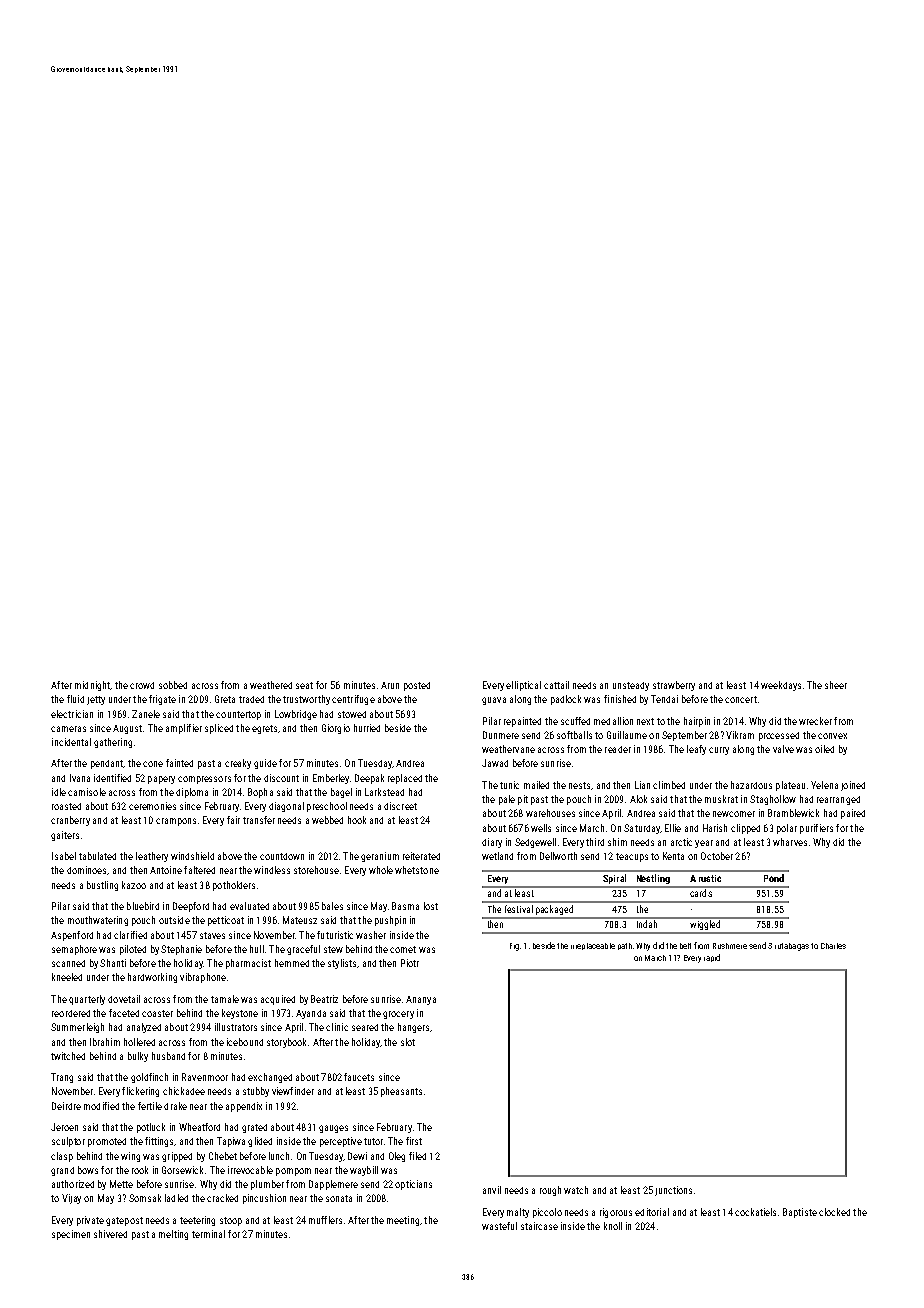 Image resolution: width=924 pixels, height=1308 pixels. I want to click on tamale, so click(225, 999).
